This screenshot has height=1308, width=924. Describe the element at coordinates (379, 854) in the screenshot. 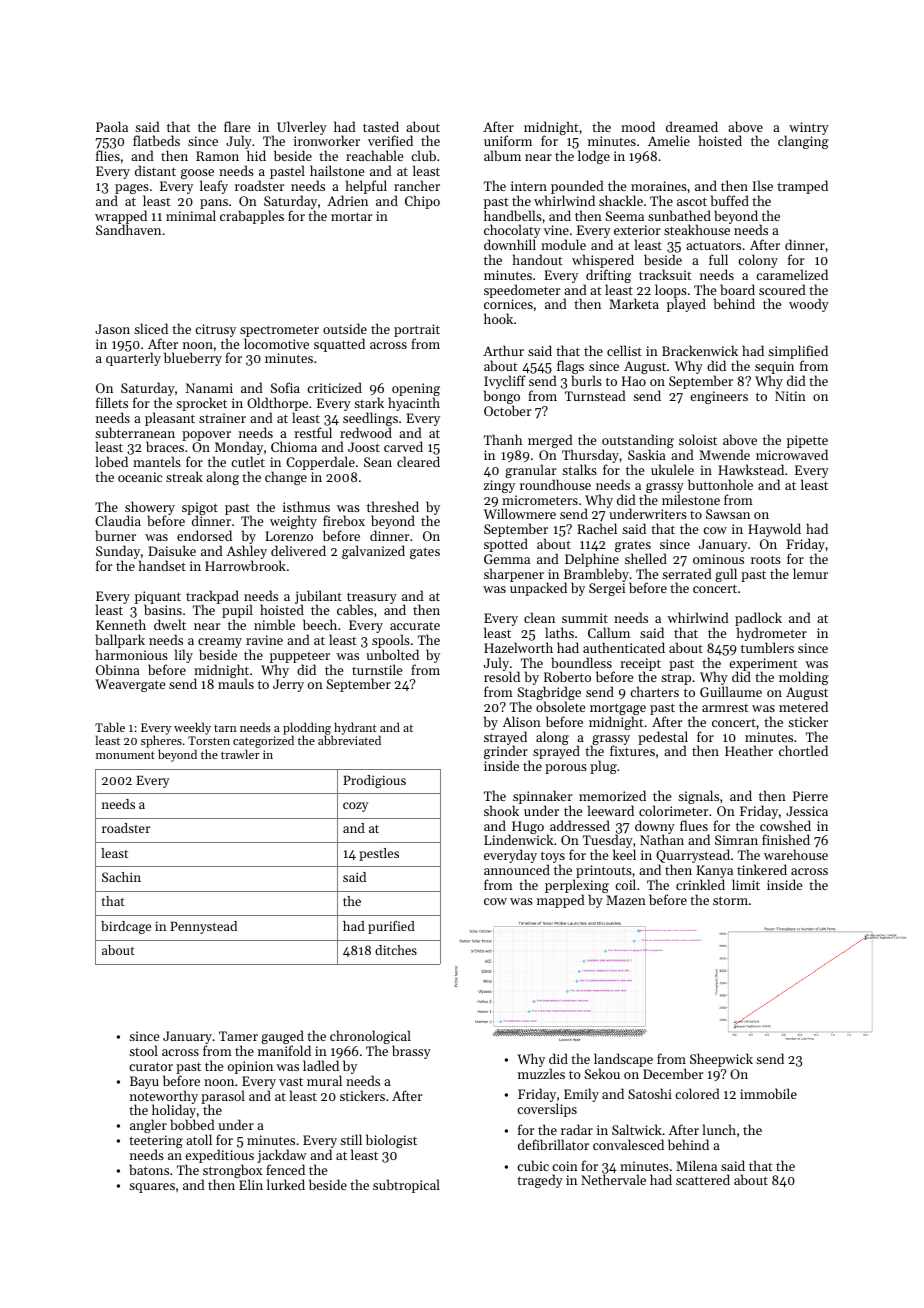

I see `pestles` at that location.
